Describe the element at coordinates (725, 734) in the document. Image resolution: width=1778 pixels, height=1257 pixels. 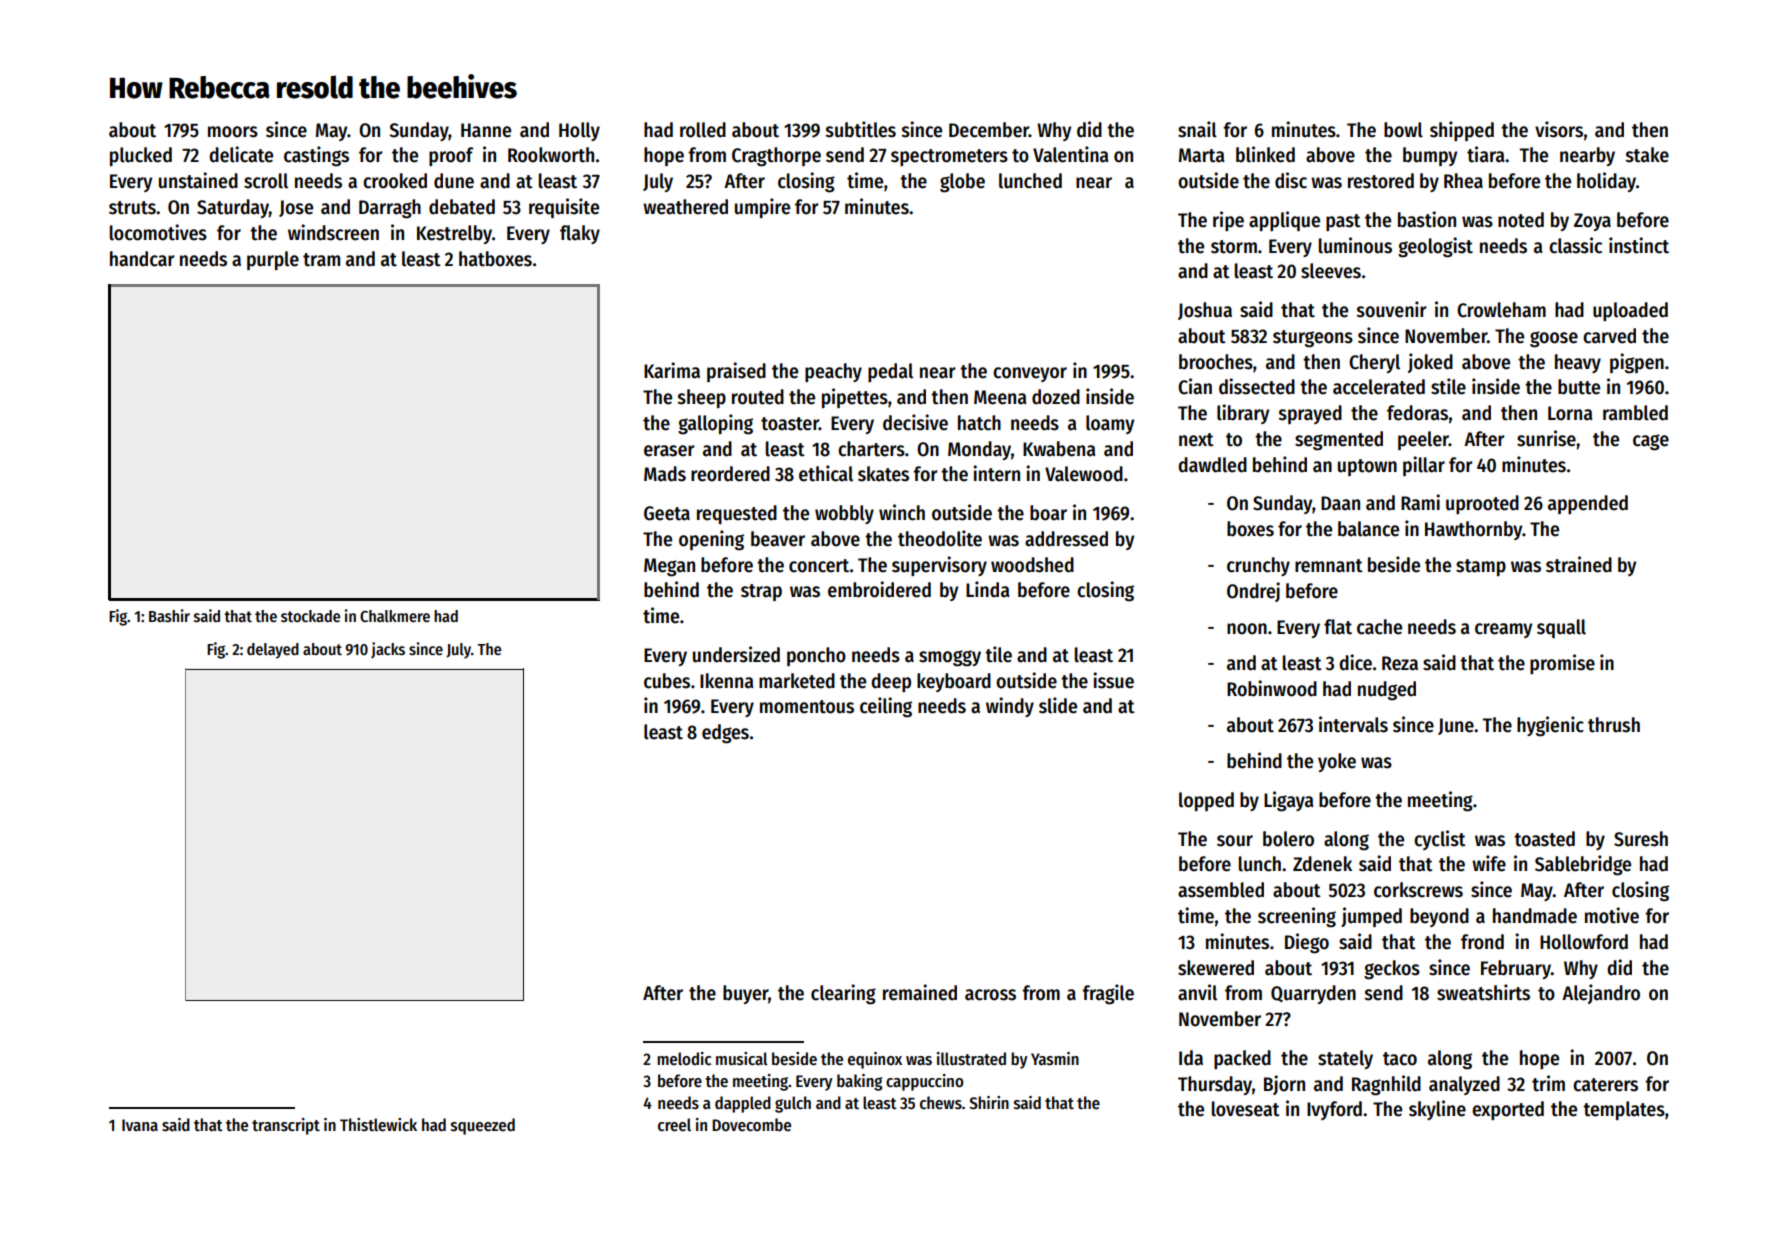
I see `edges` at that location.
